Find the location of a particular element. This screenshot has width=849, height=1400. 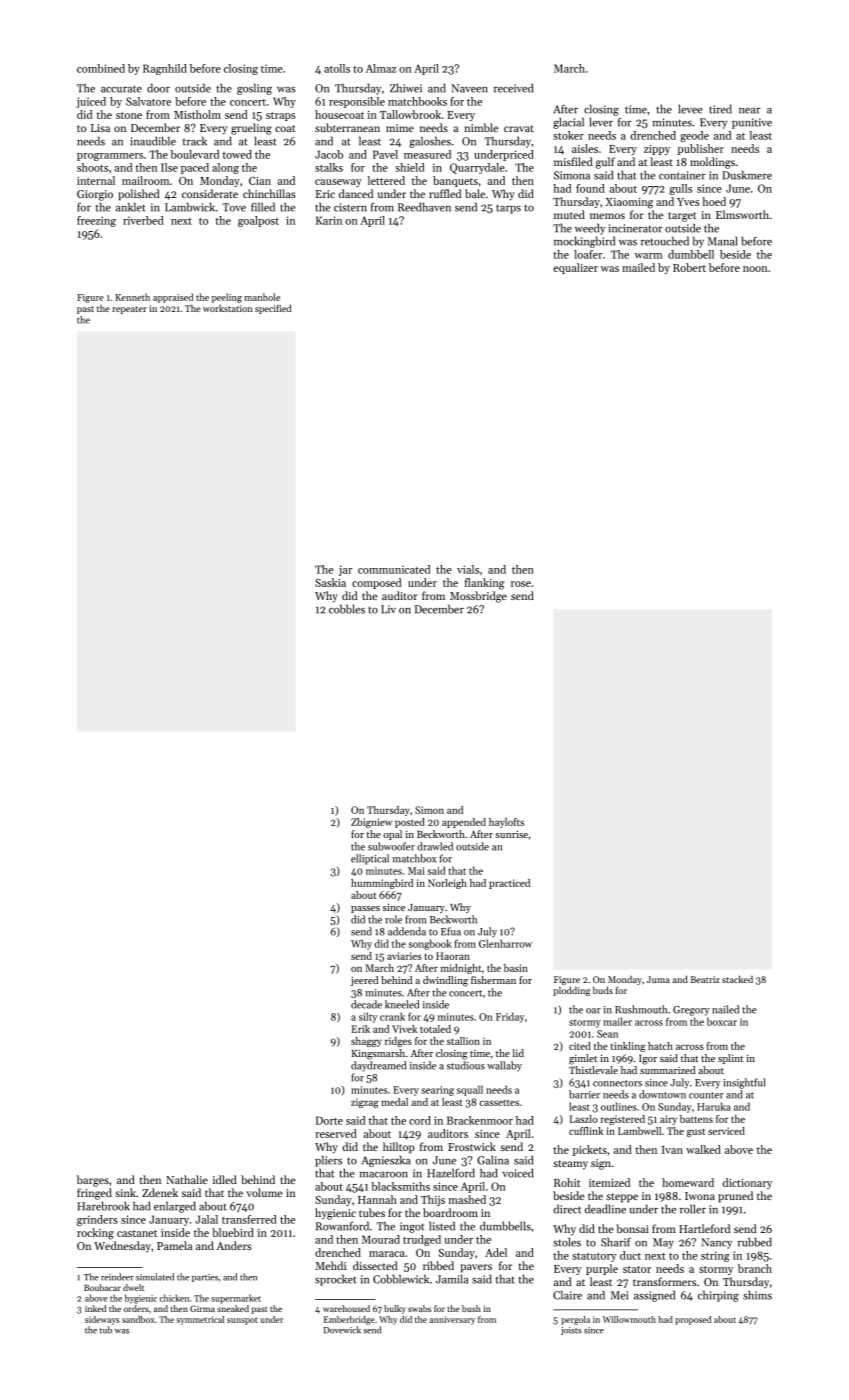

noon is located at coordinates (755, 269).
